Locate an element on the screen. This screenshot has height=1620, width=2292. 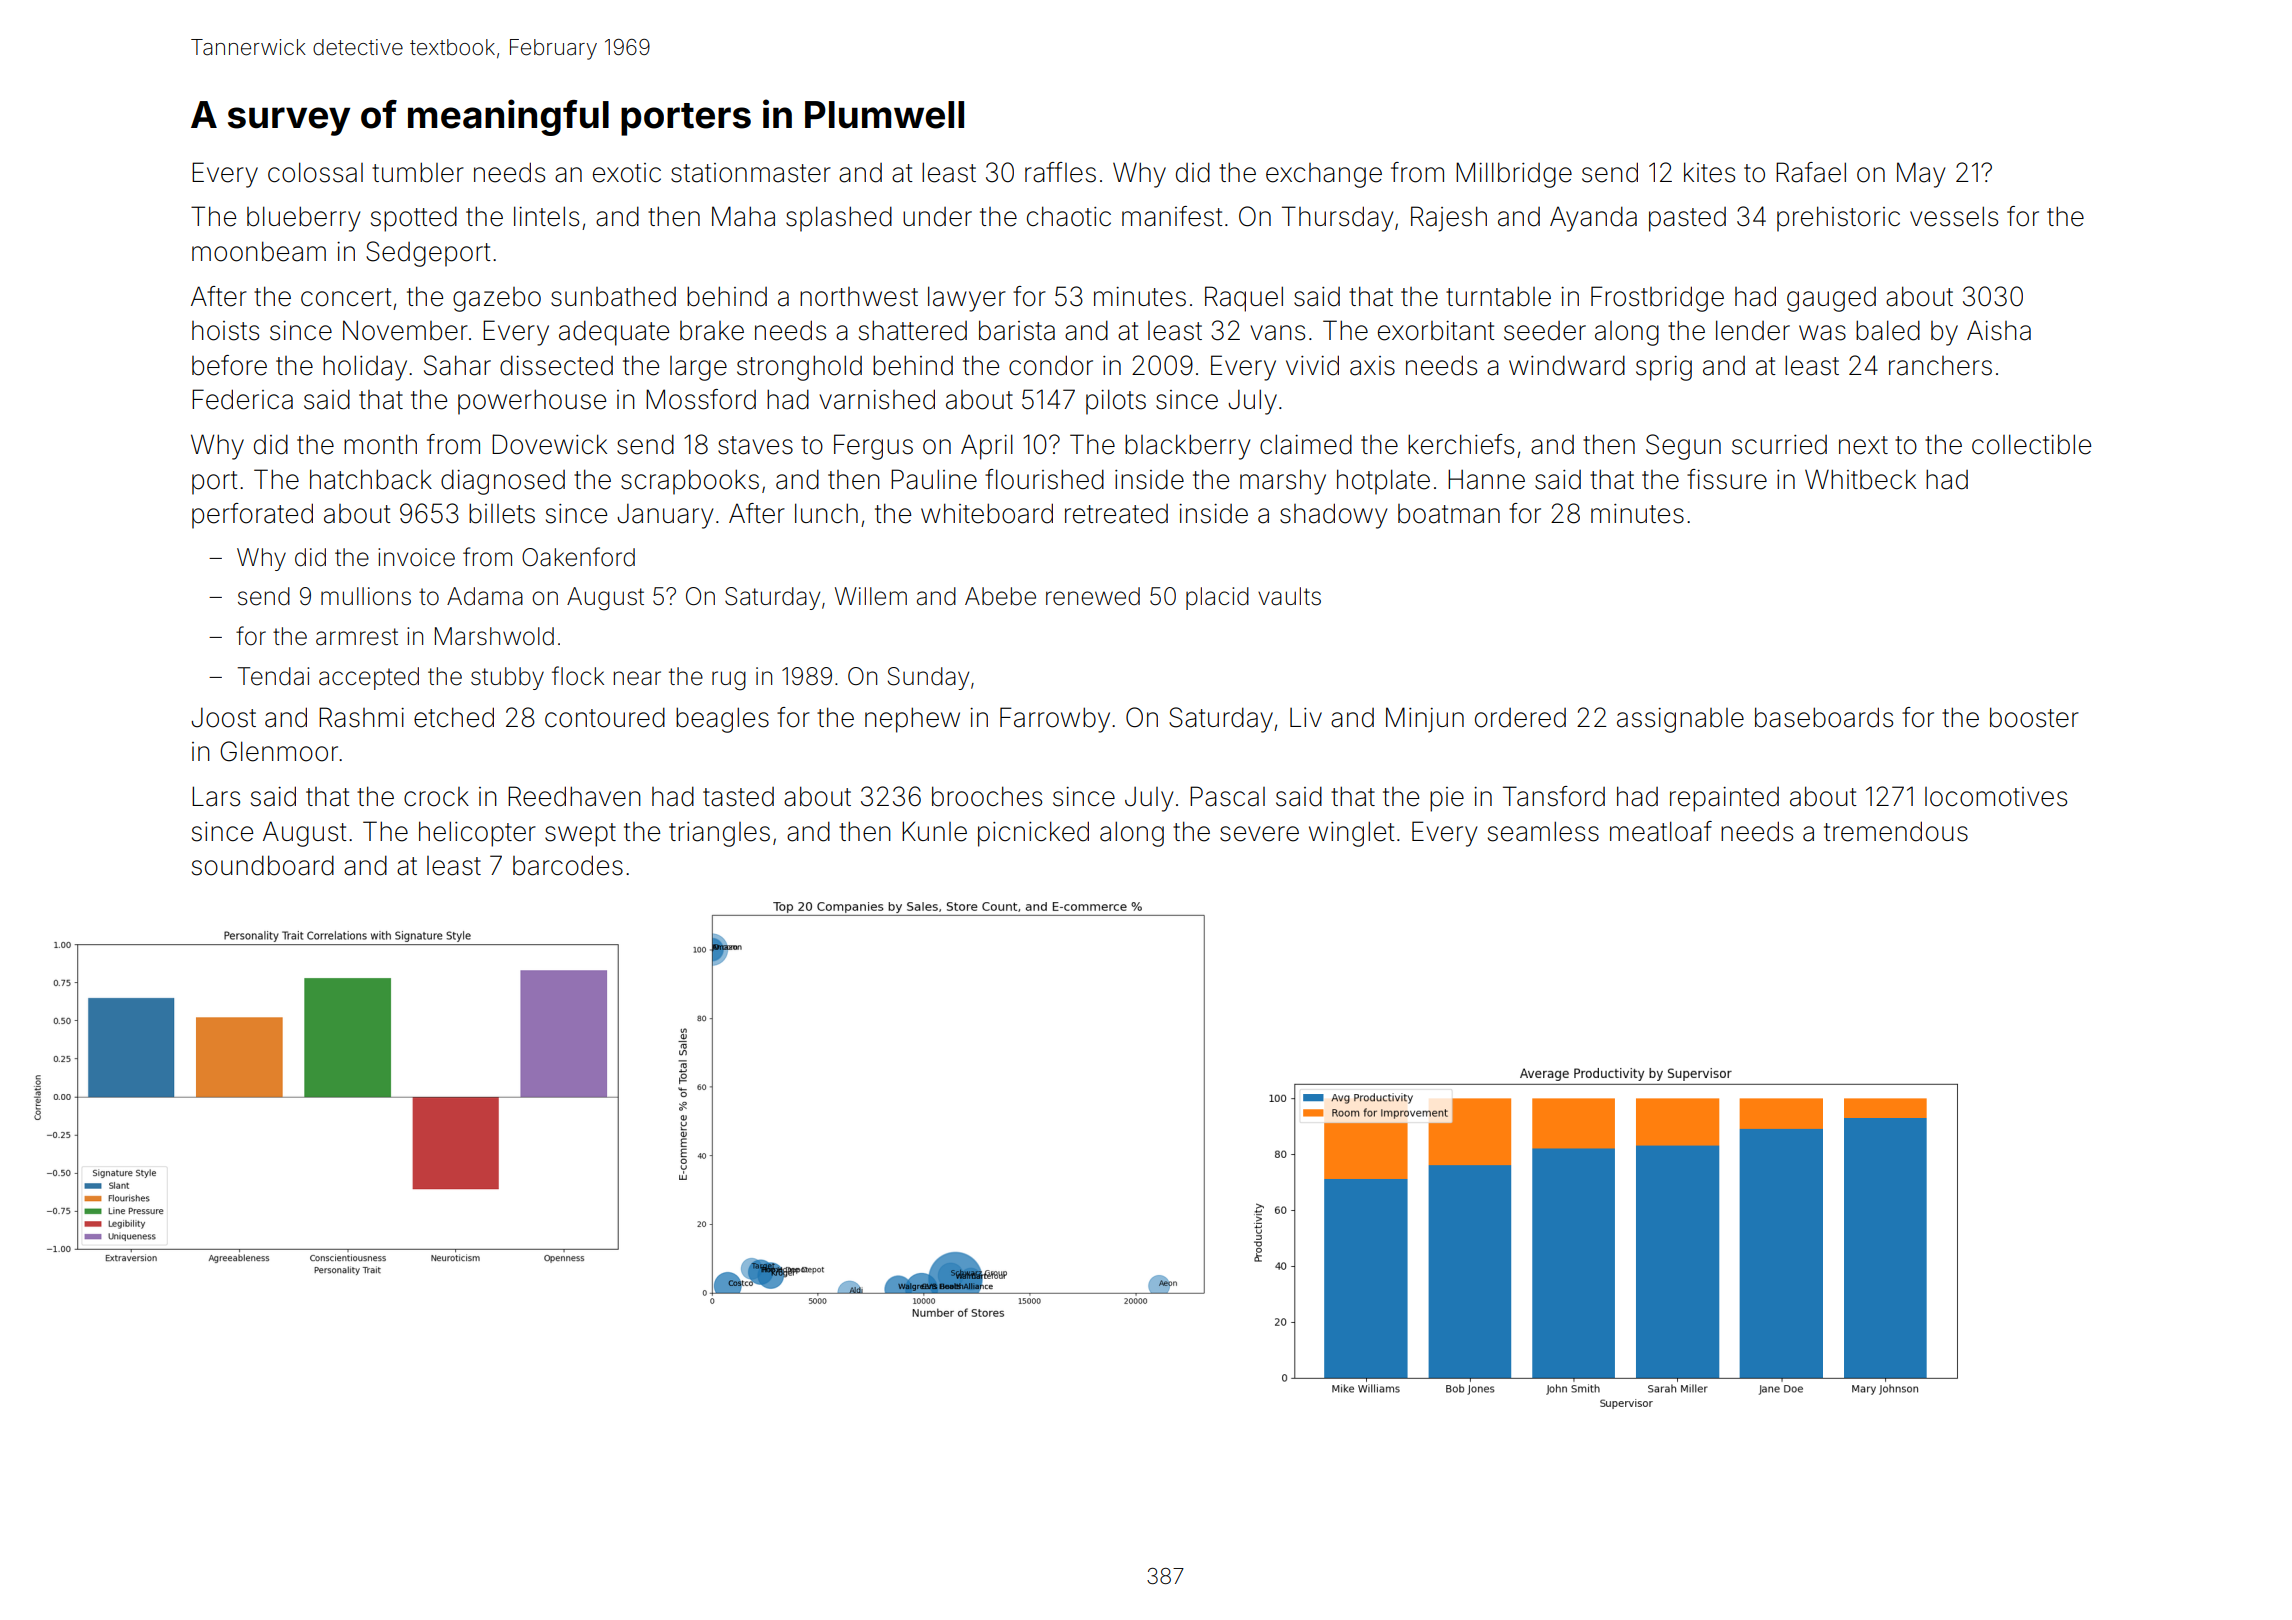
perforated is located at coordinates (252, 516).
